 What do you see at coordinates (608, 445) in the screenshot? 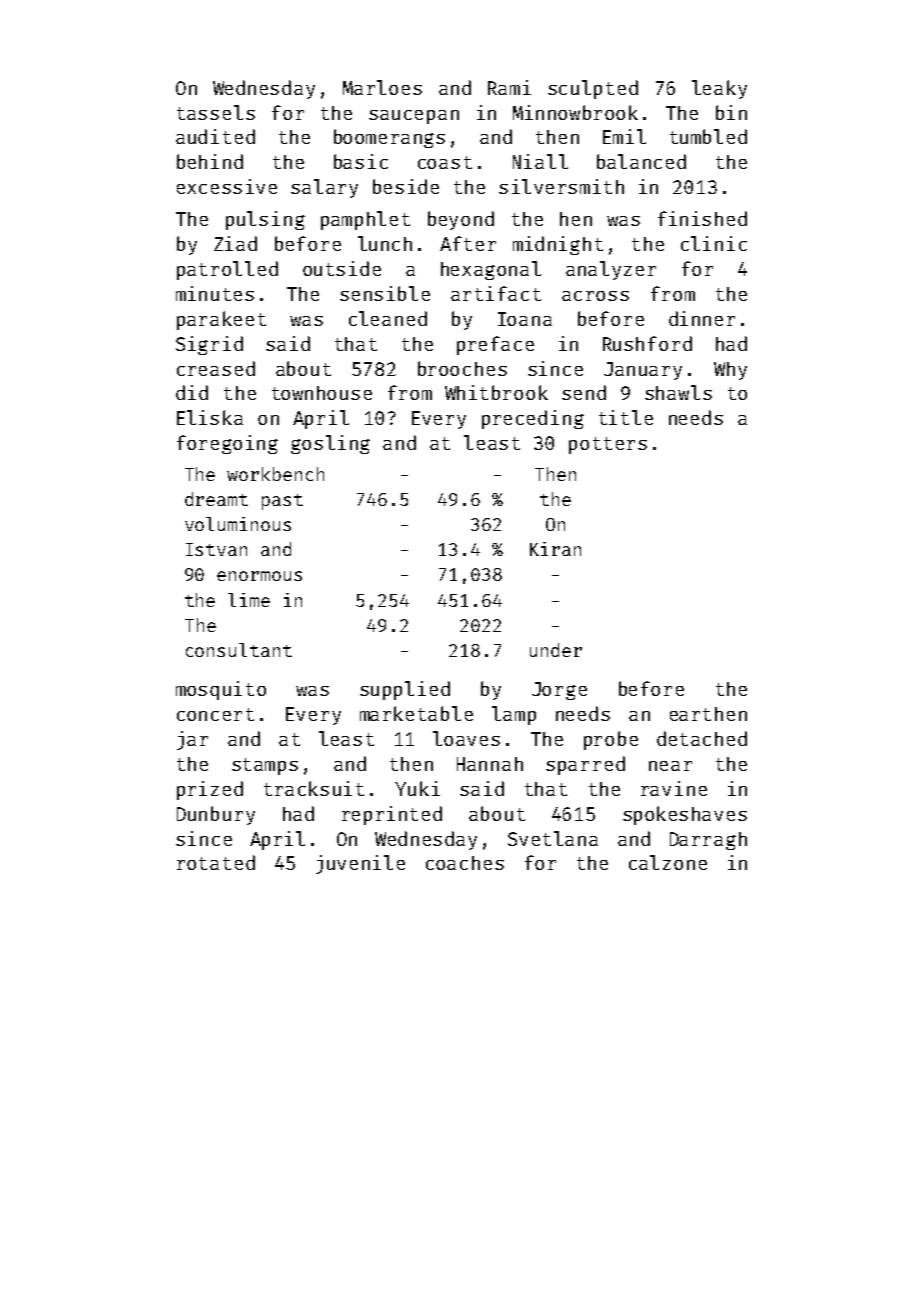
I see `potters` at bounding box center [608, 445].
